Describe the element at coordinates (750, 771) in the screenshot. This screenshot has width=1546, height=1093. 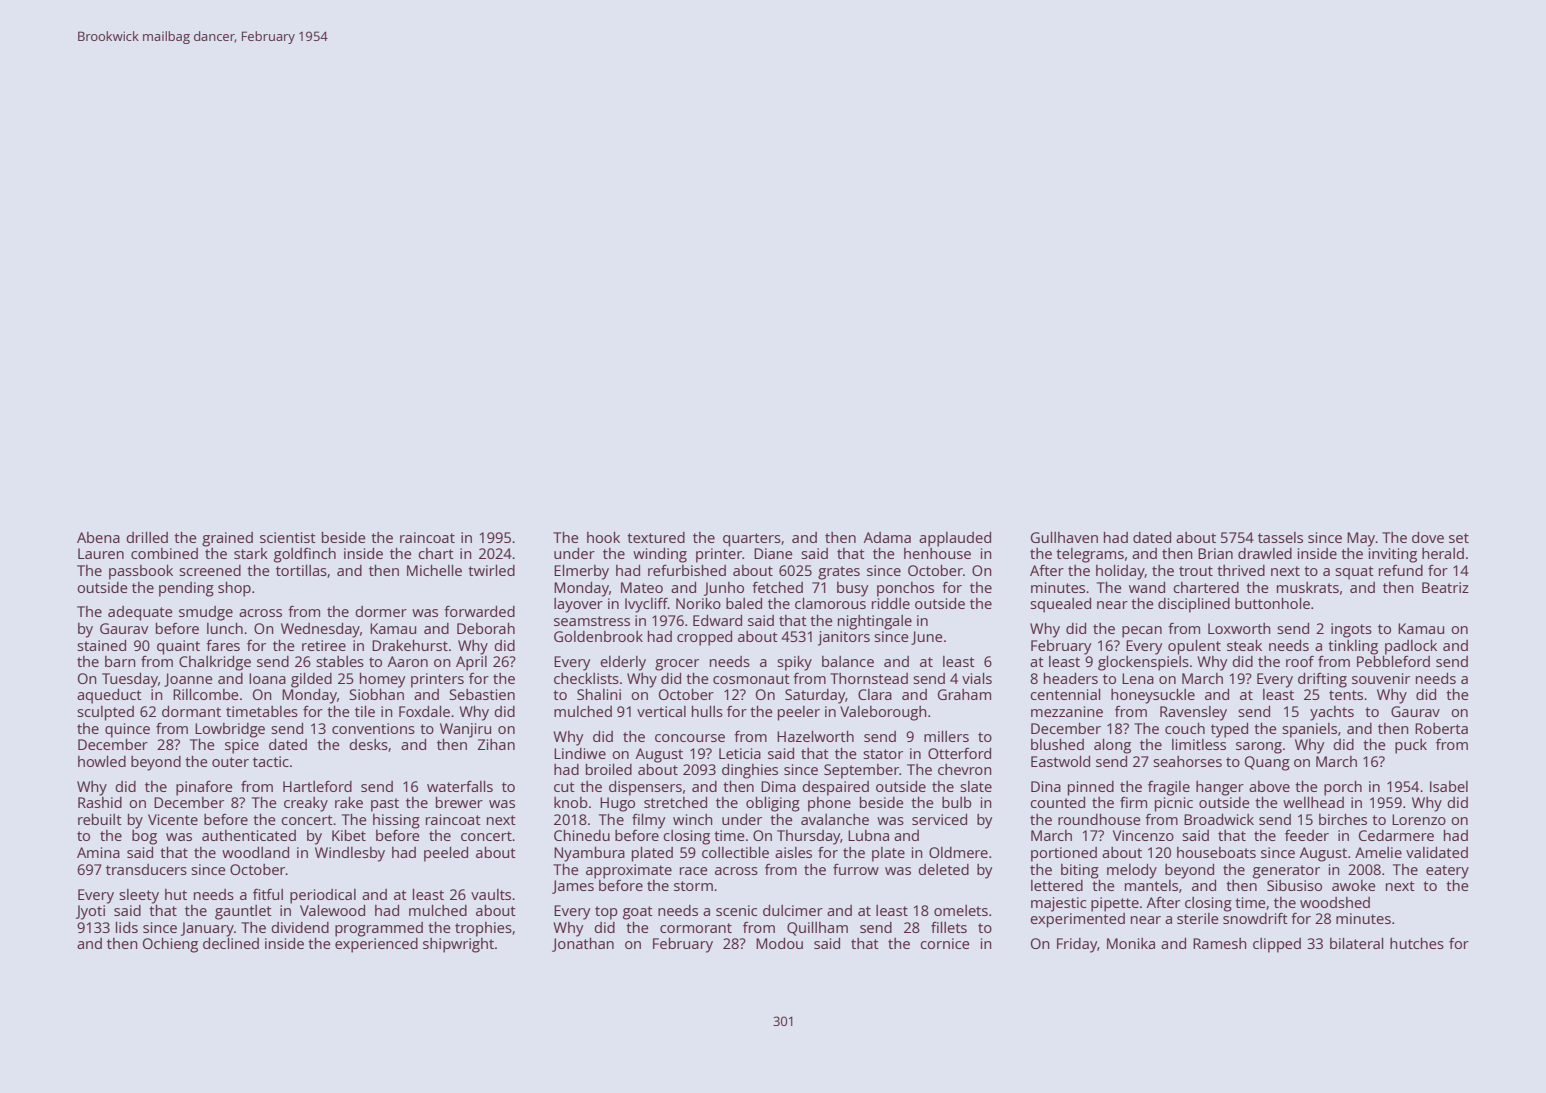
I see `dinghies` at that location.
